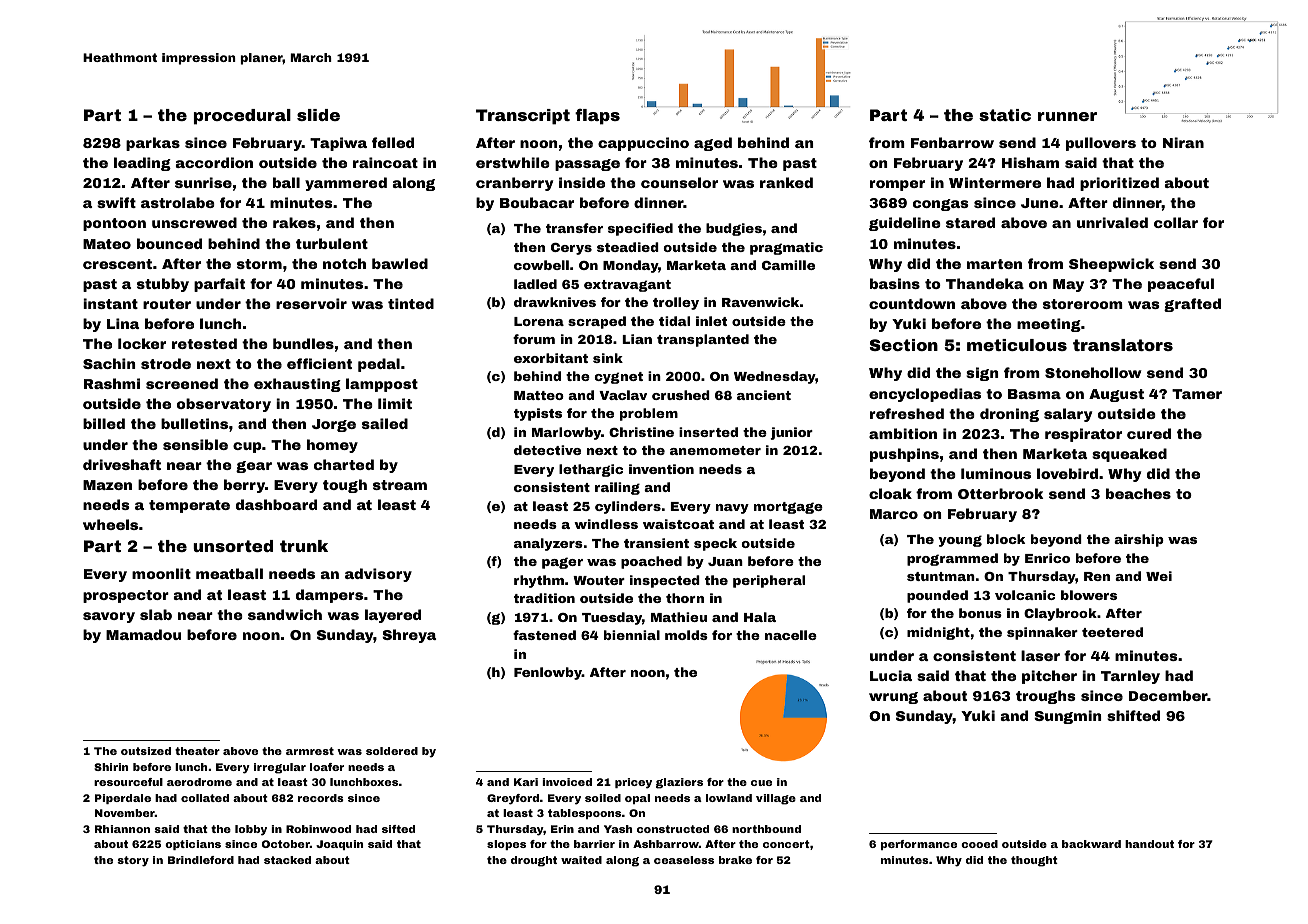 This screenshot has width=1308, height=924. What do you see at coordinates (1068, 415) in the screenshot?
I see `salary` at bounding box center [1068, 415].
